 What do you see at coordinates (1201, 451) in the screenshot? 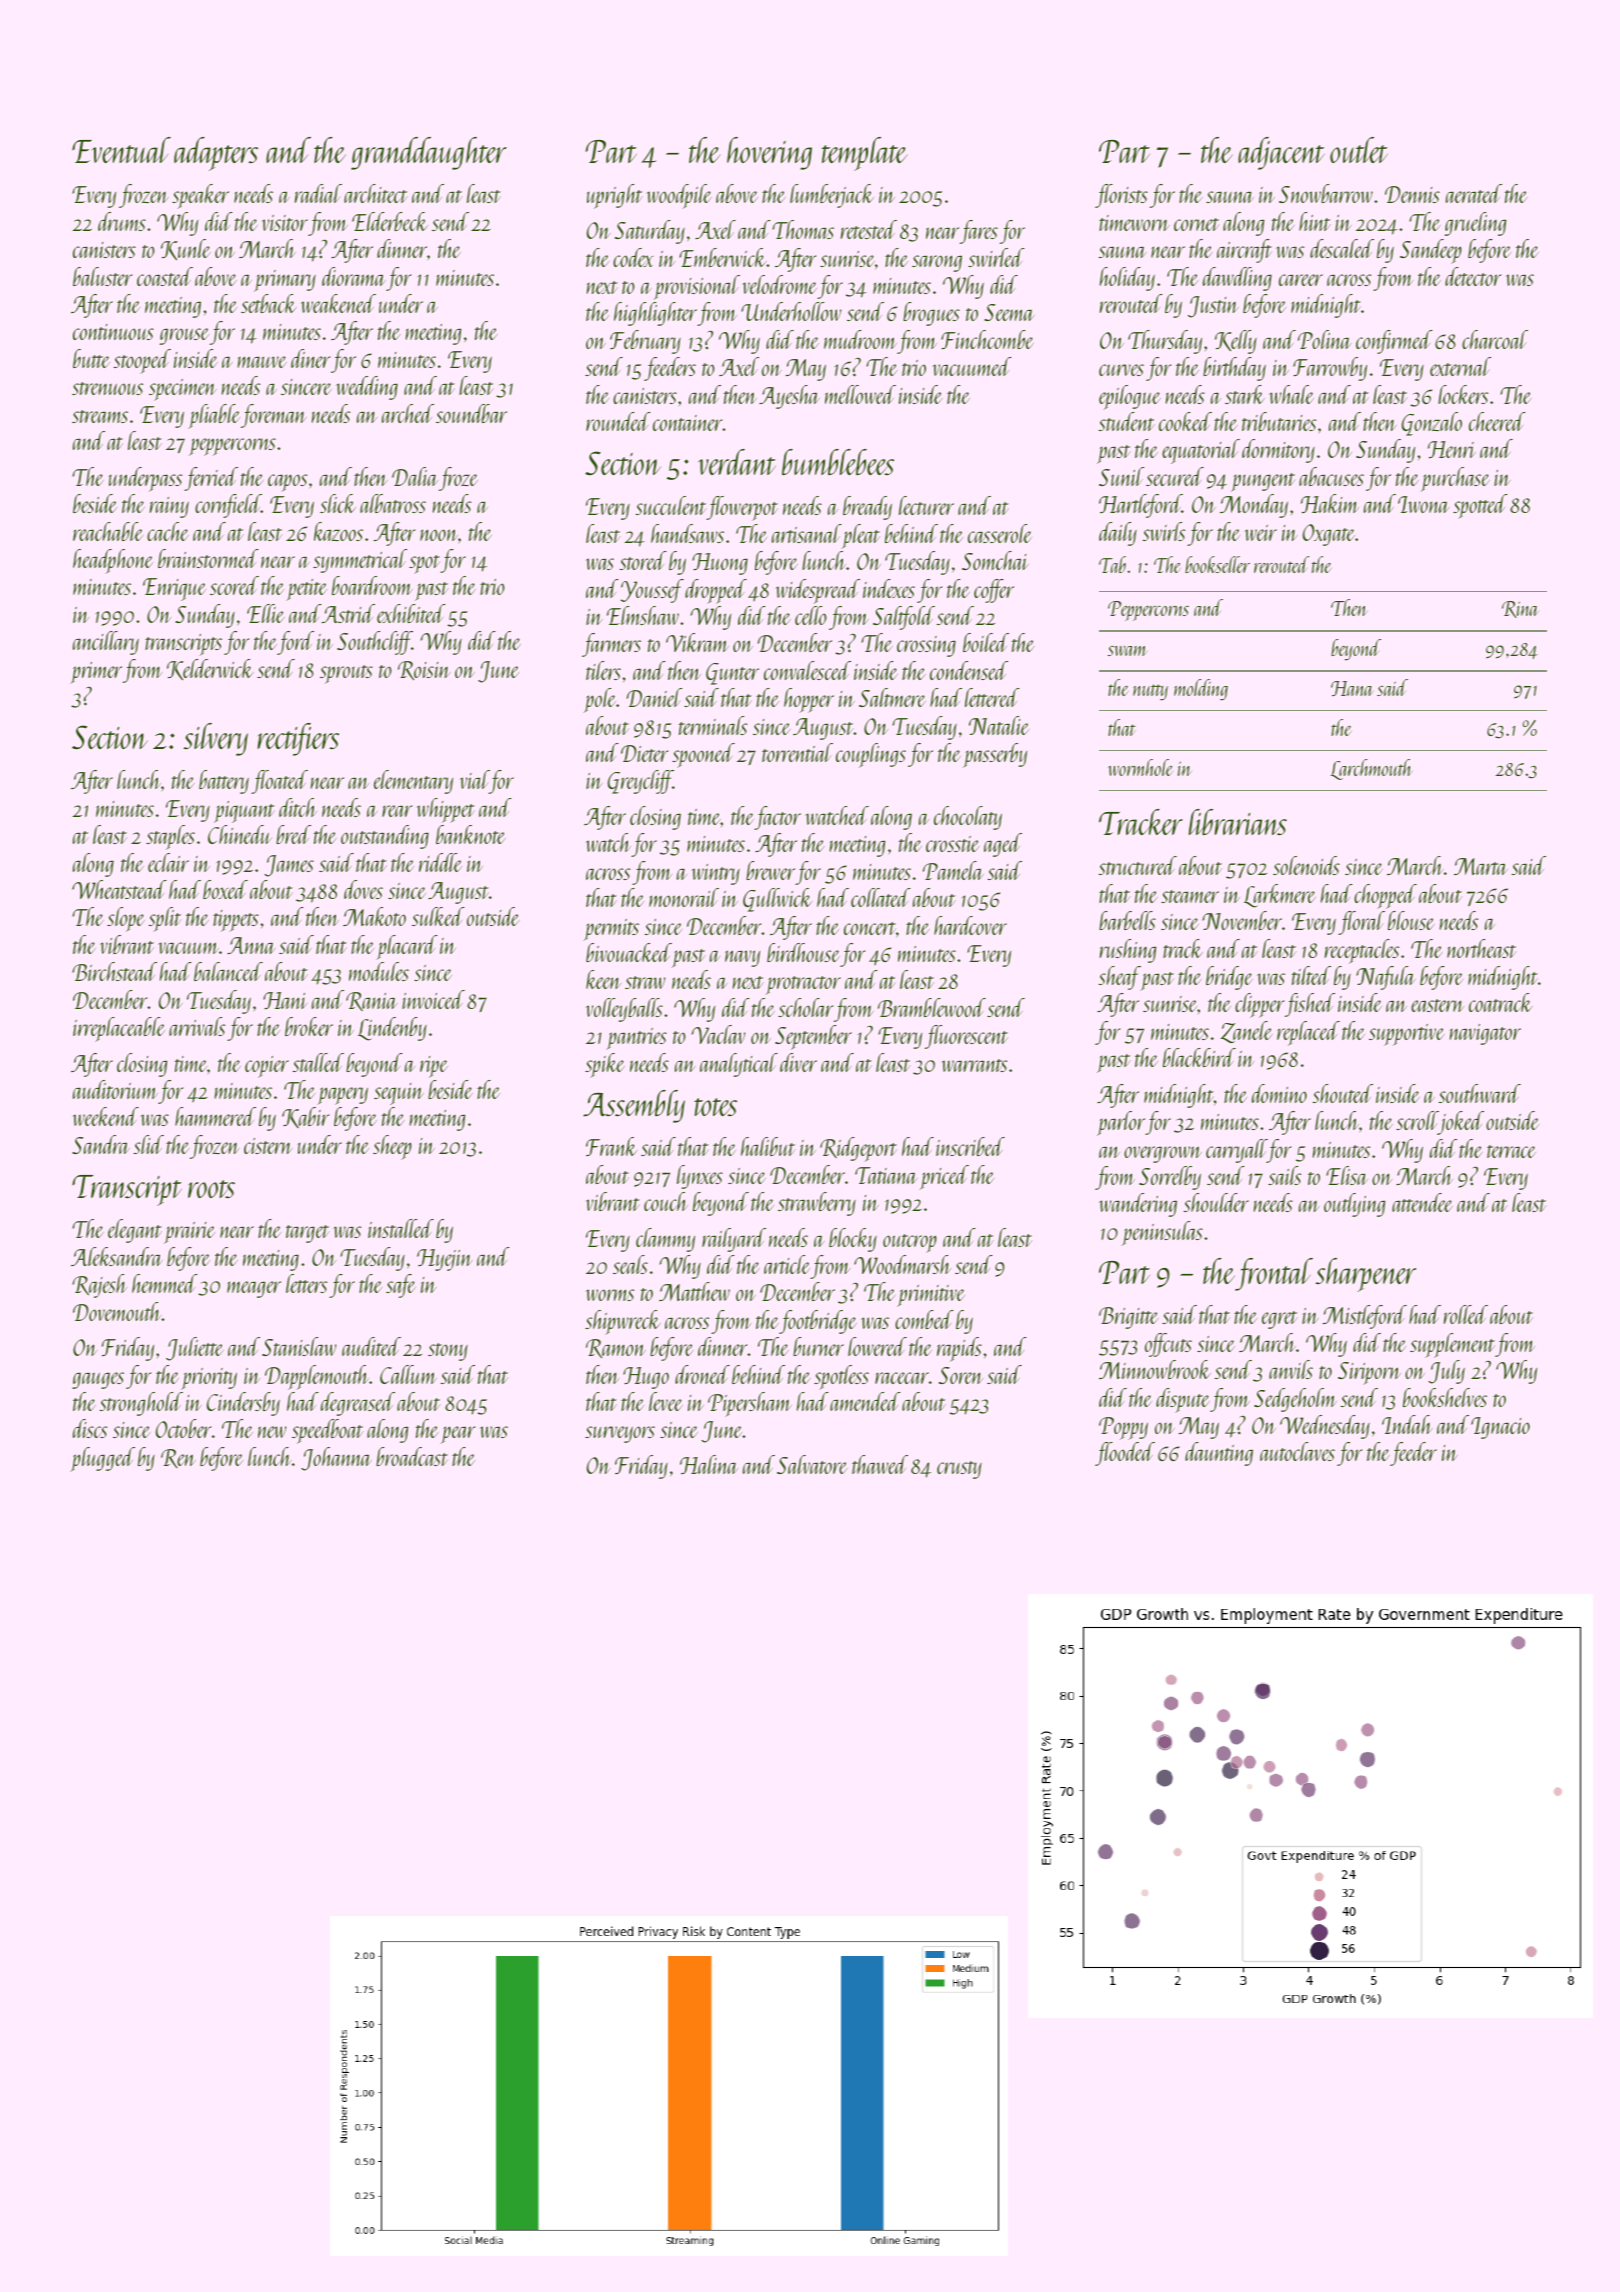
I see `equatorial` at bounding box center [1201, 451].
